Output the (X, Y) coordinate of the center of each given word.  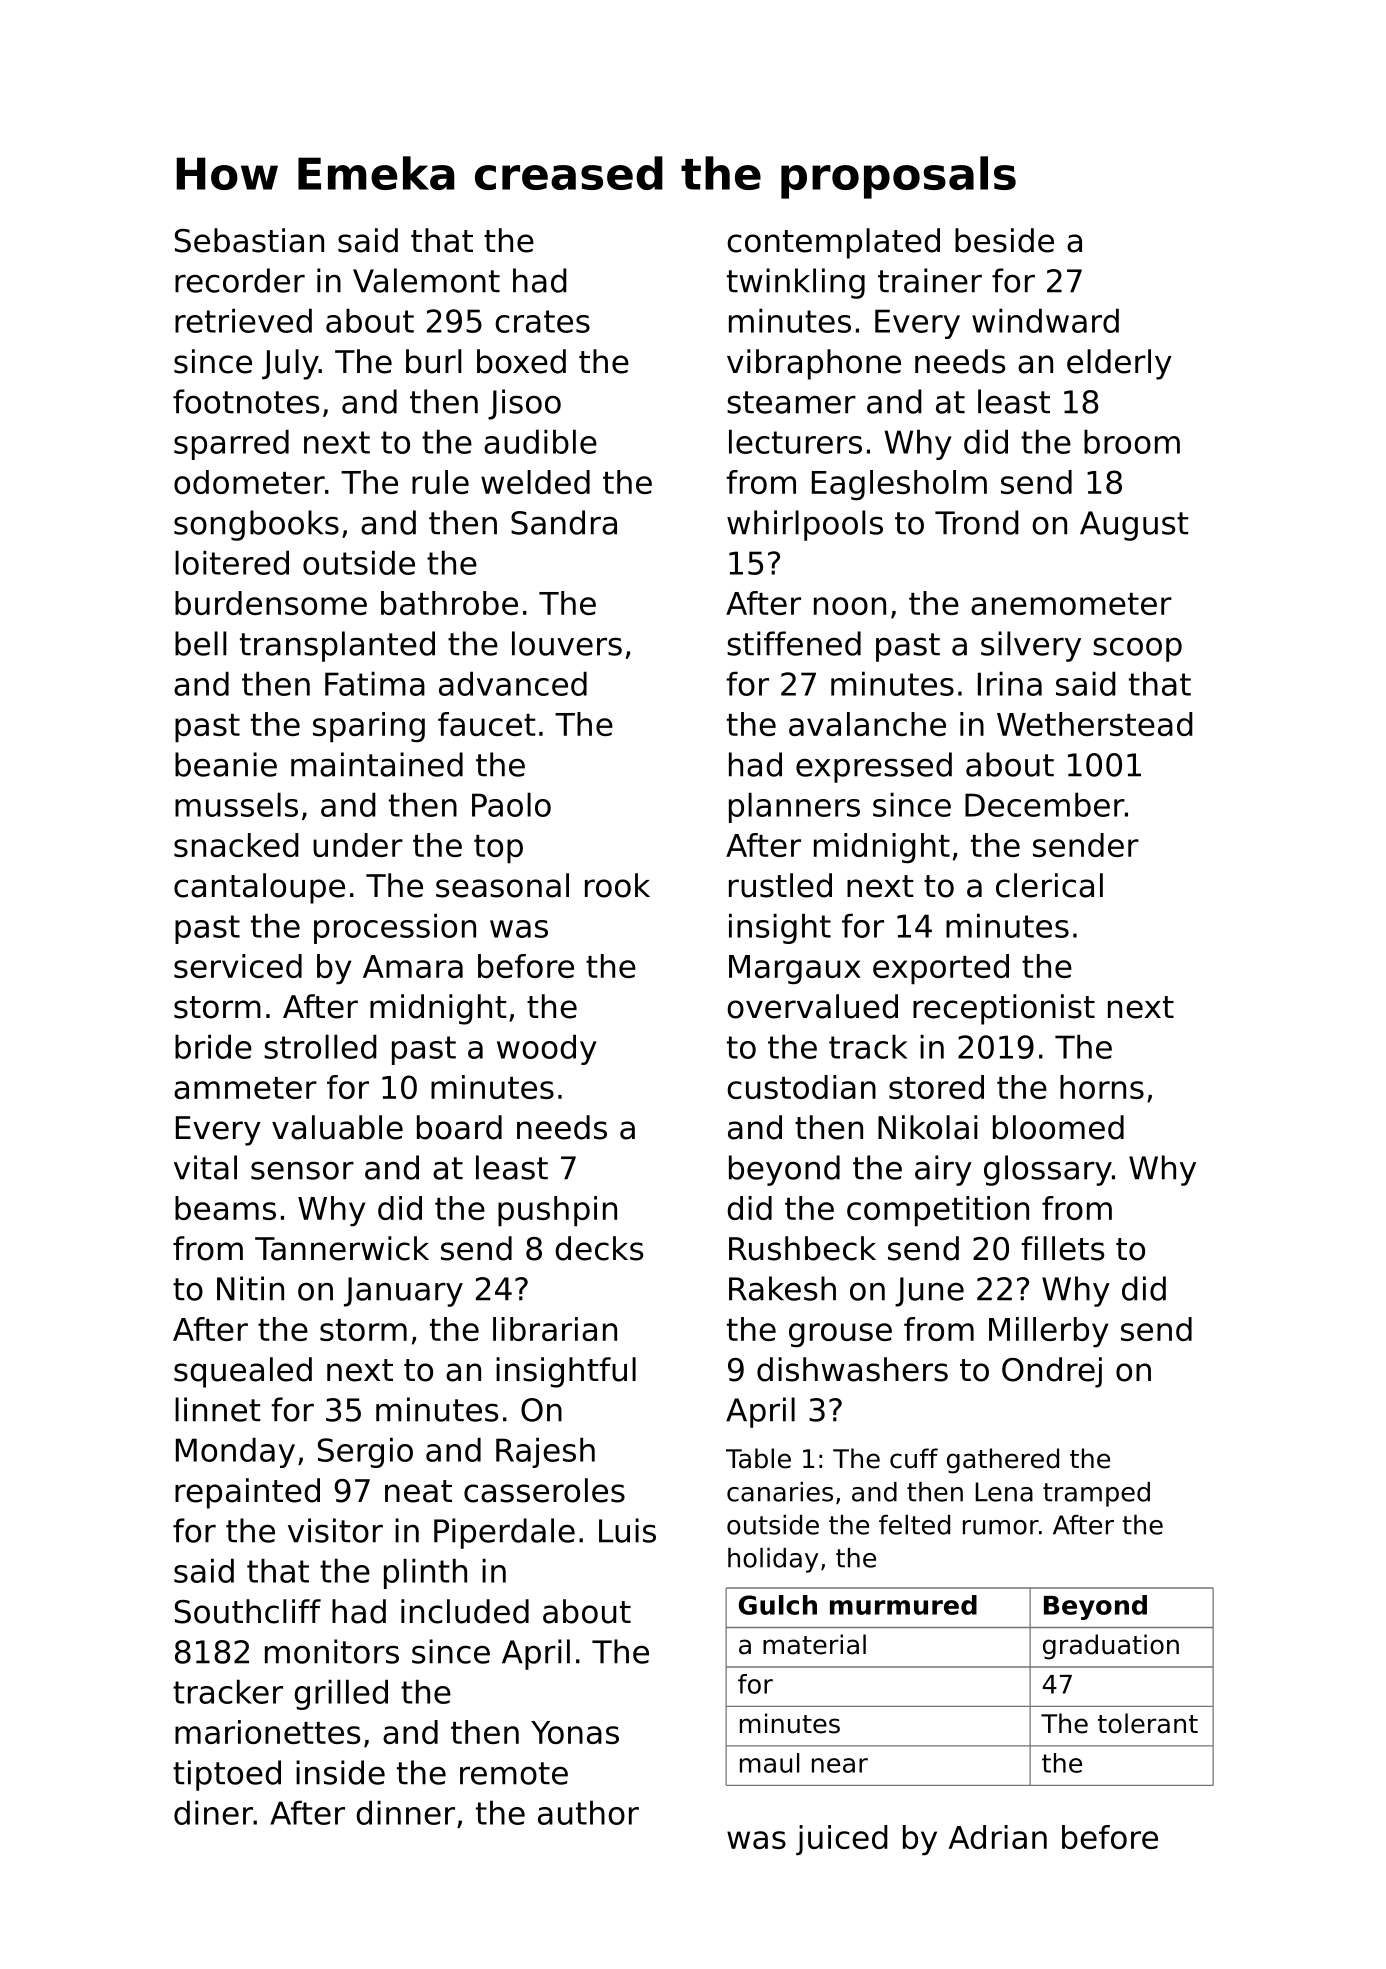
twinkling (796, 283)
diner (213, 1813)
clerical (1049, 885)
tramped (1096, 1494)
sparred (231, 445)
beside (1004, 240)
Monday (235, 1453)
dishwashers (852, 1369)
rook (617, 885)
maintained (377, 764)
